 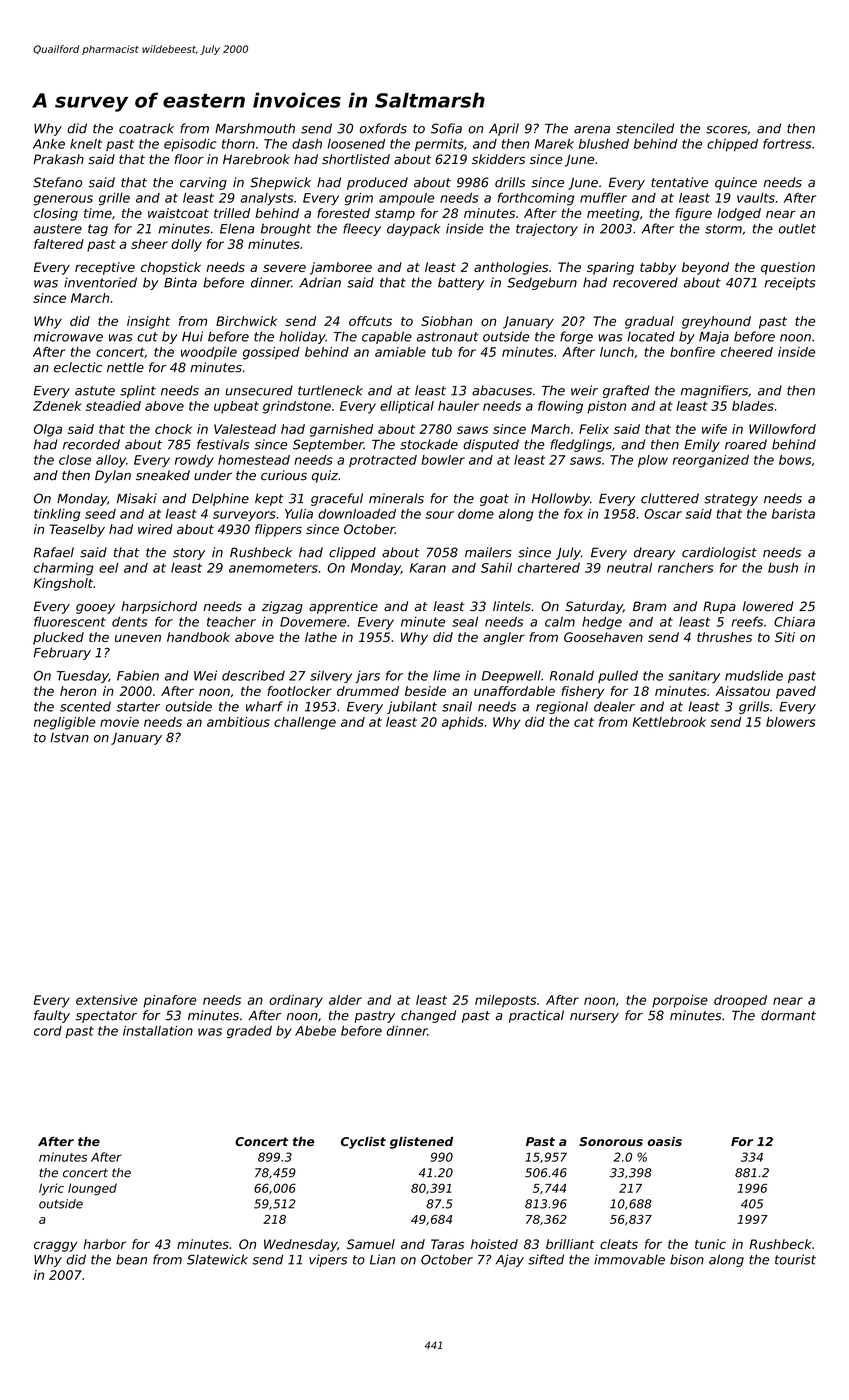 I want to click on dolly, so click(x=186, y=245).
